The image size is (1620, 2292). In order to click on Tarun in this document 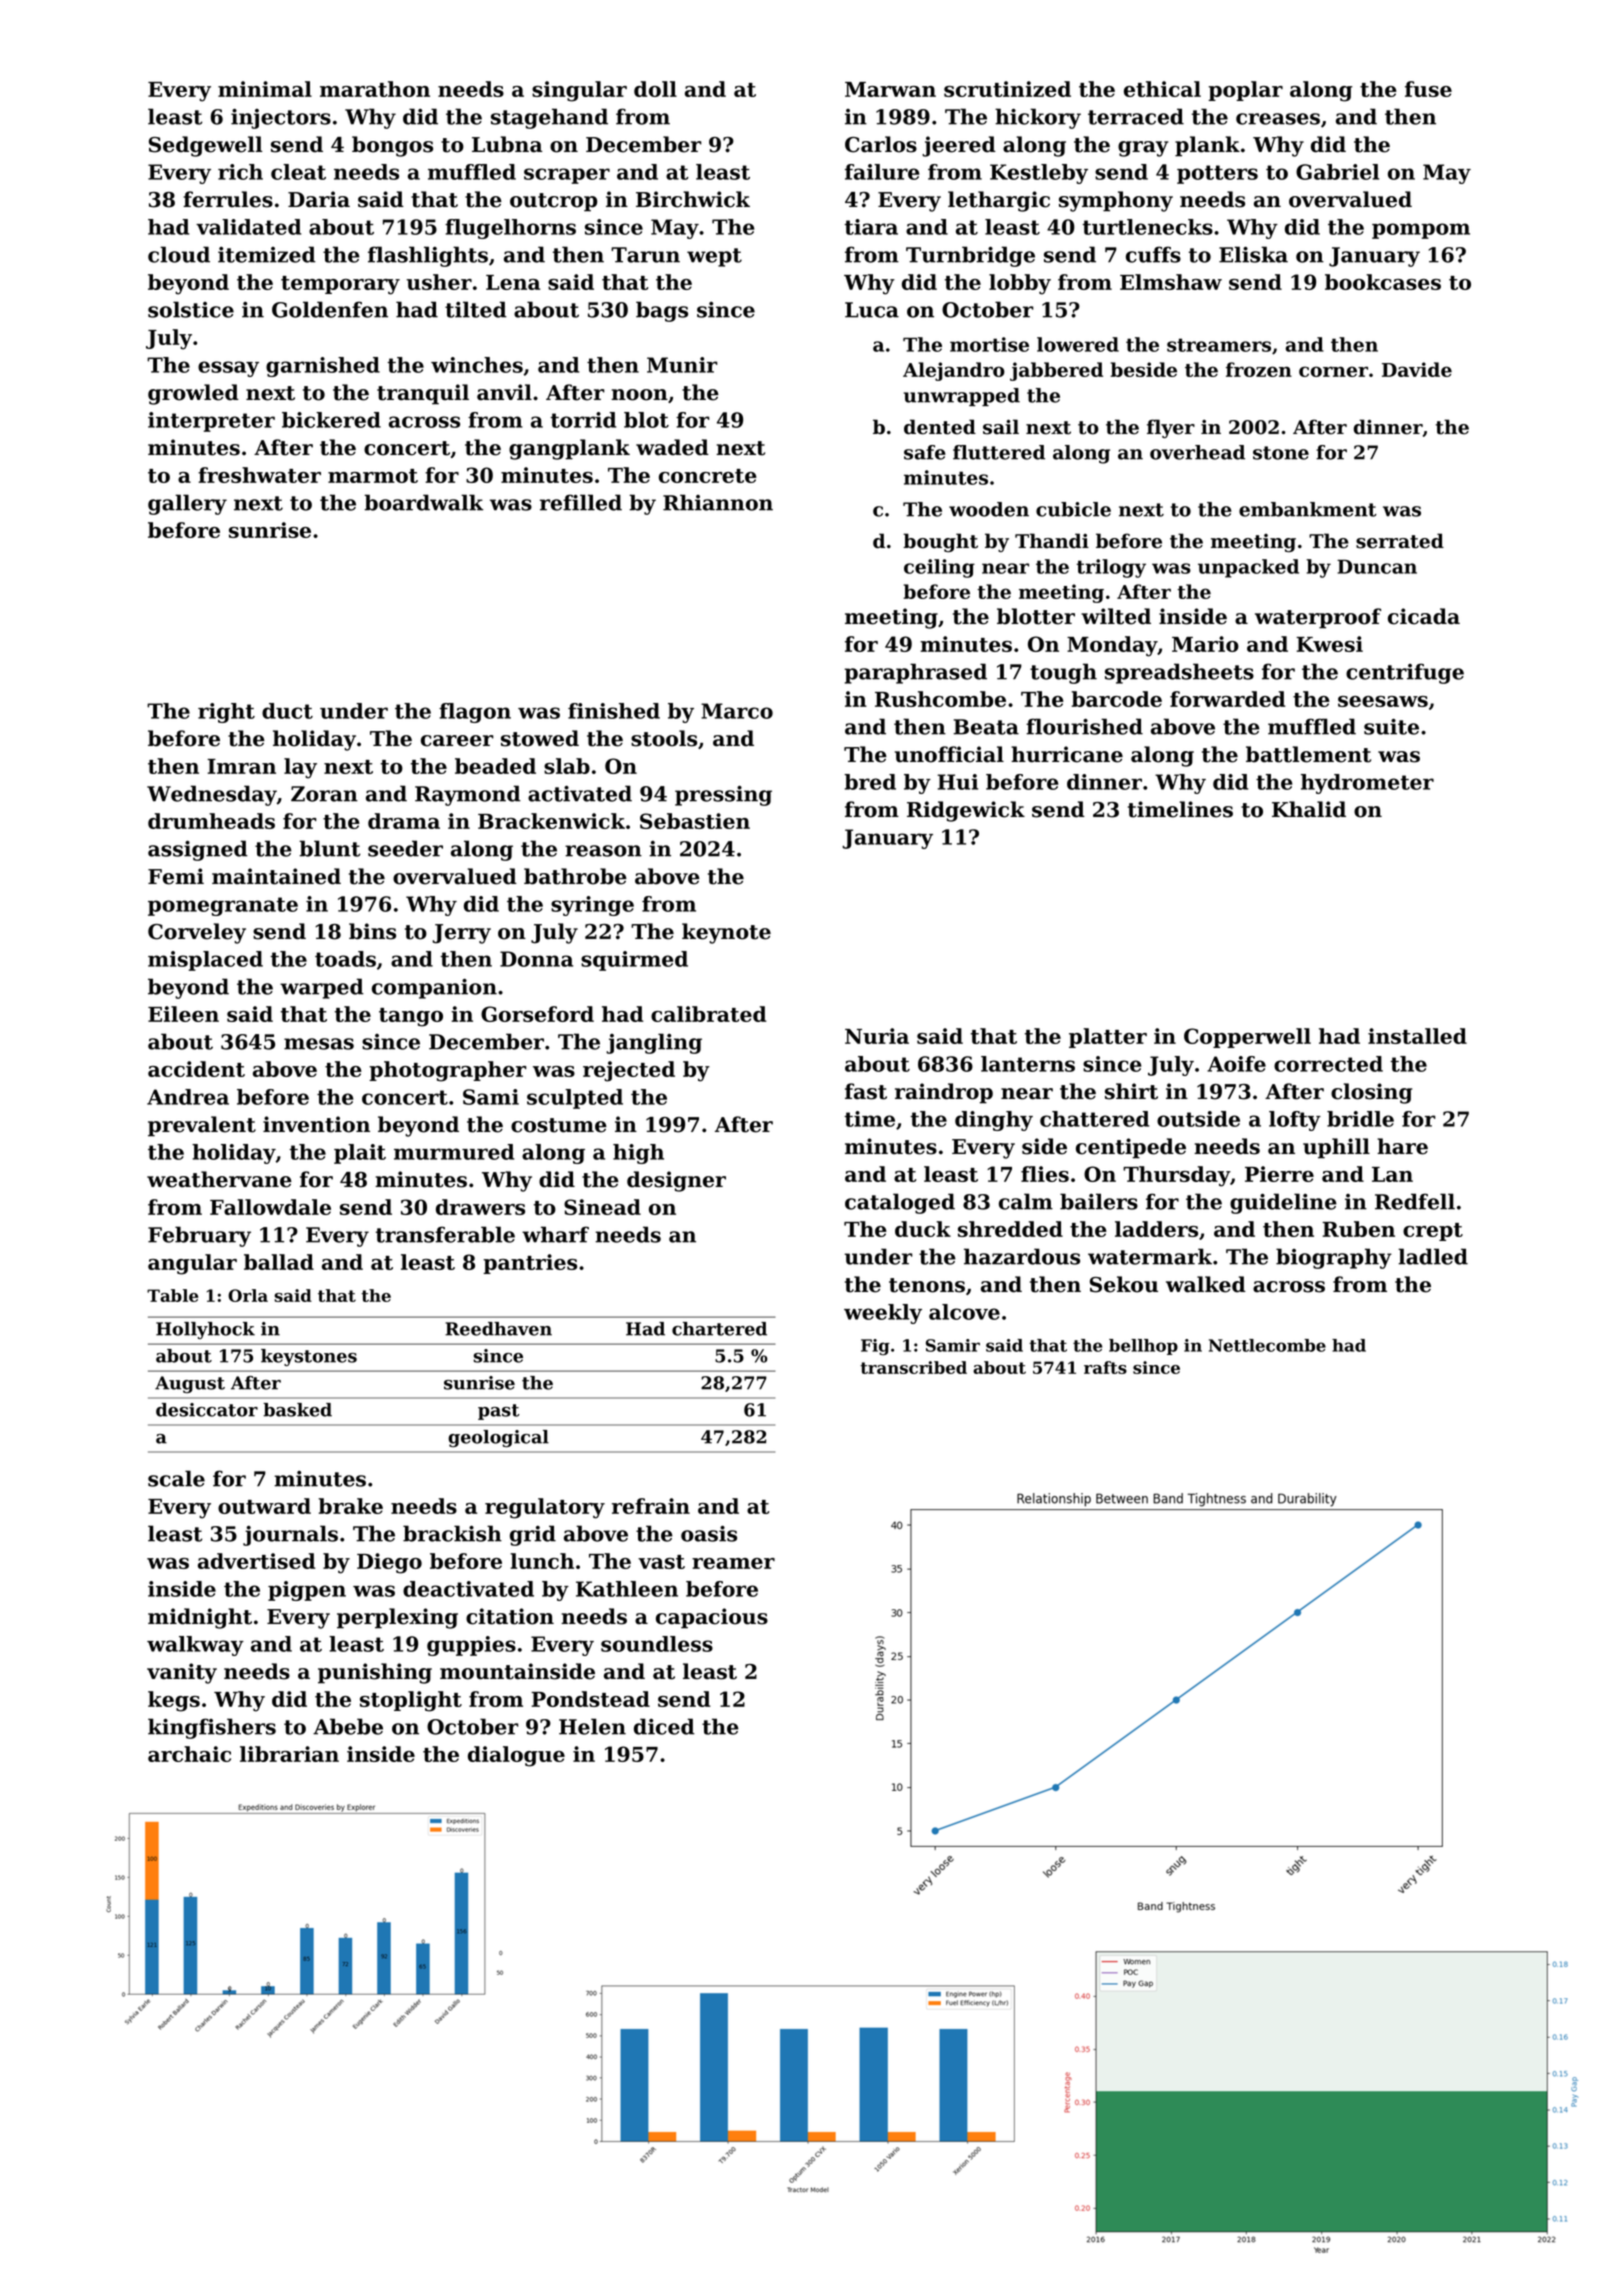, I will do `click(645, 255)`.
